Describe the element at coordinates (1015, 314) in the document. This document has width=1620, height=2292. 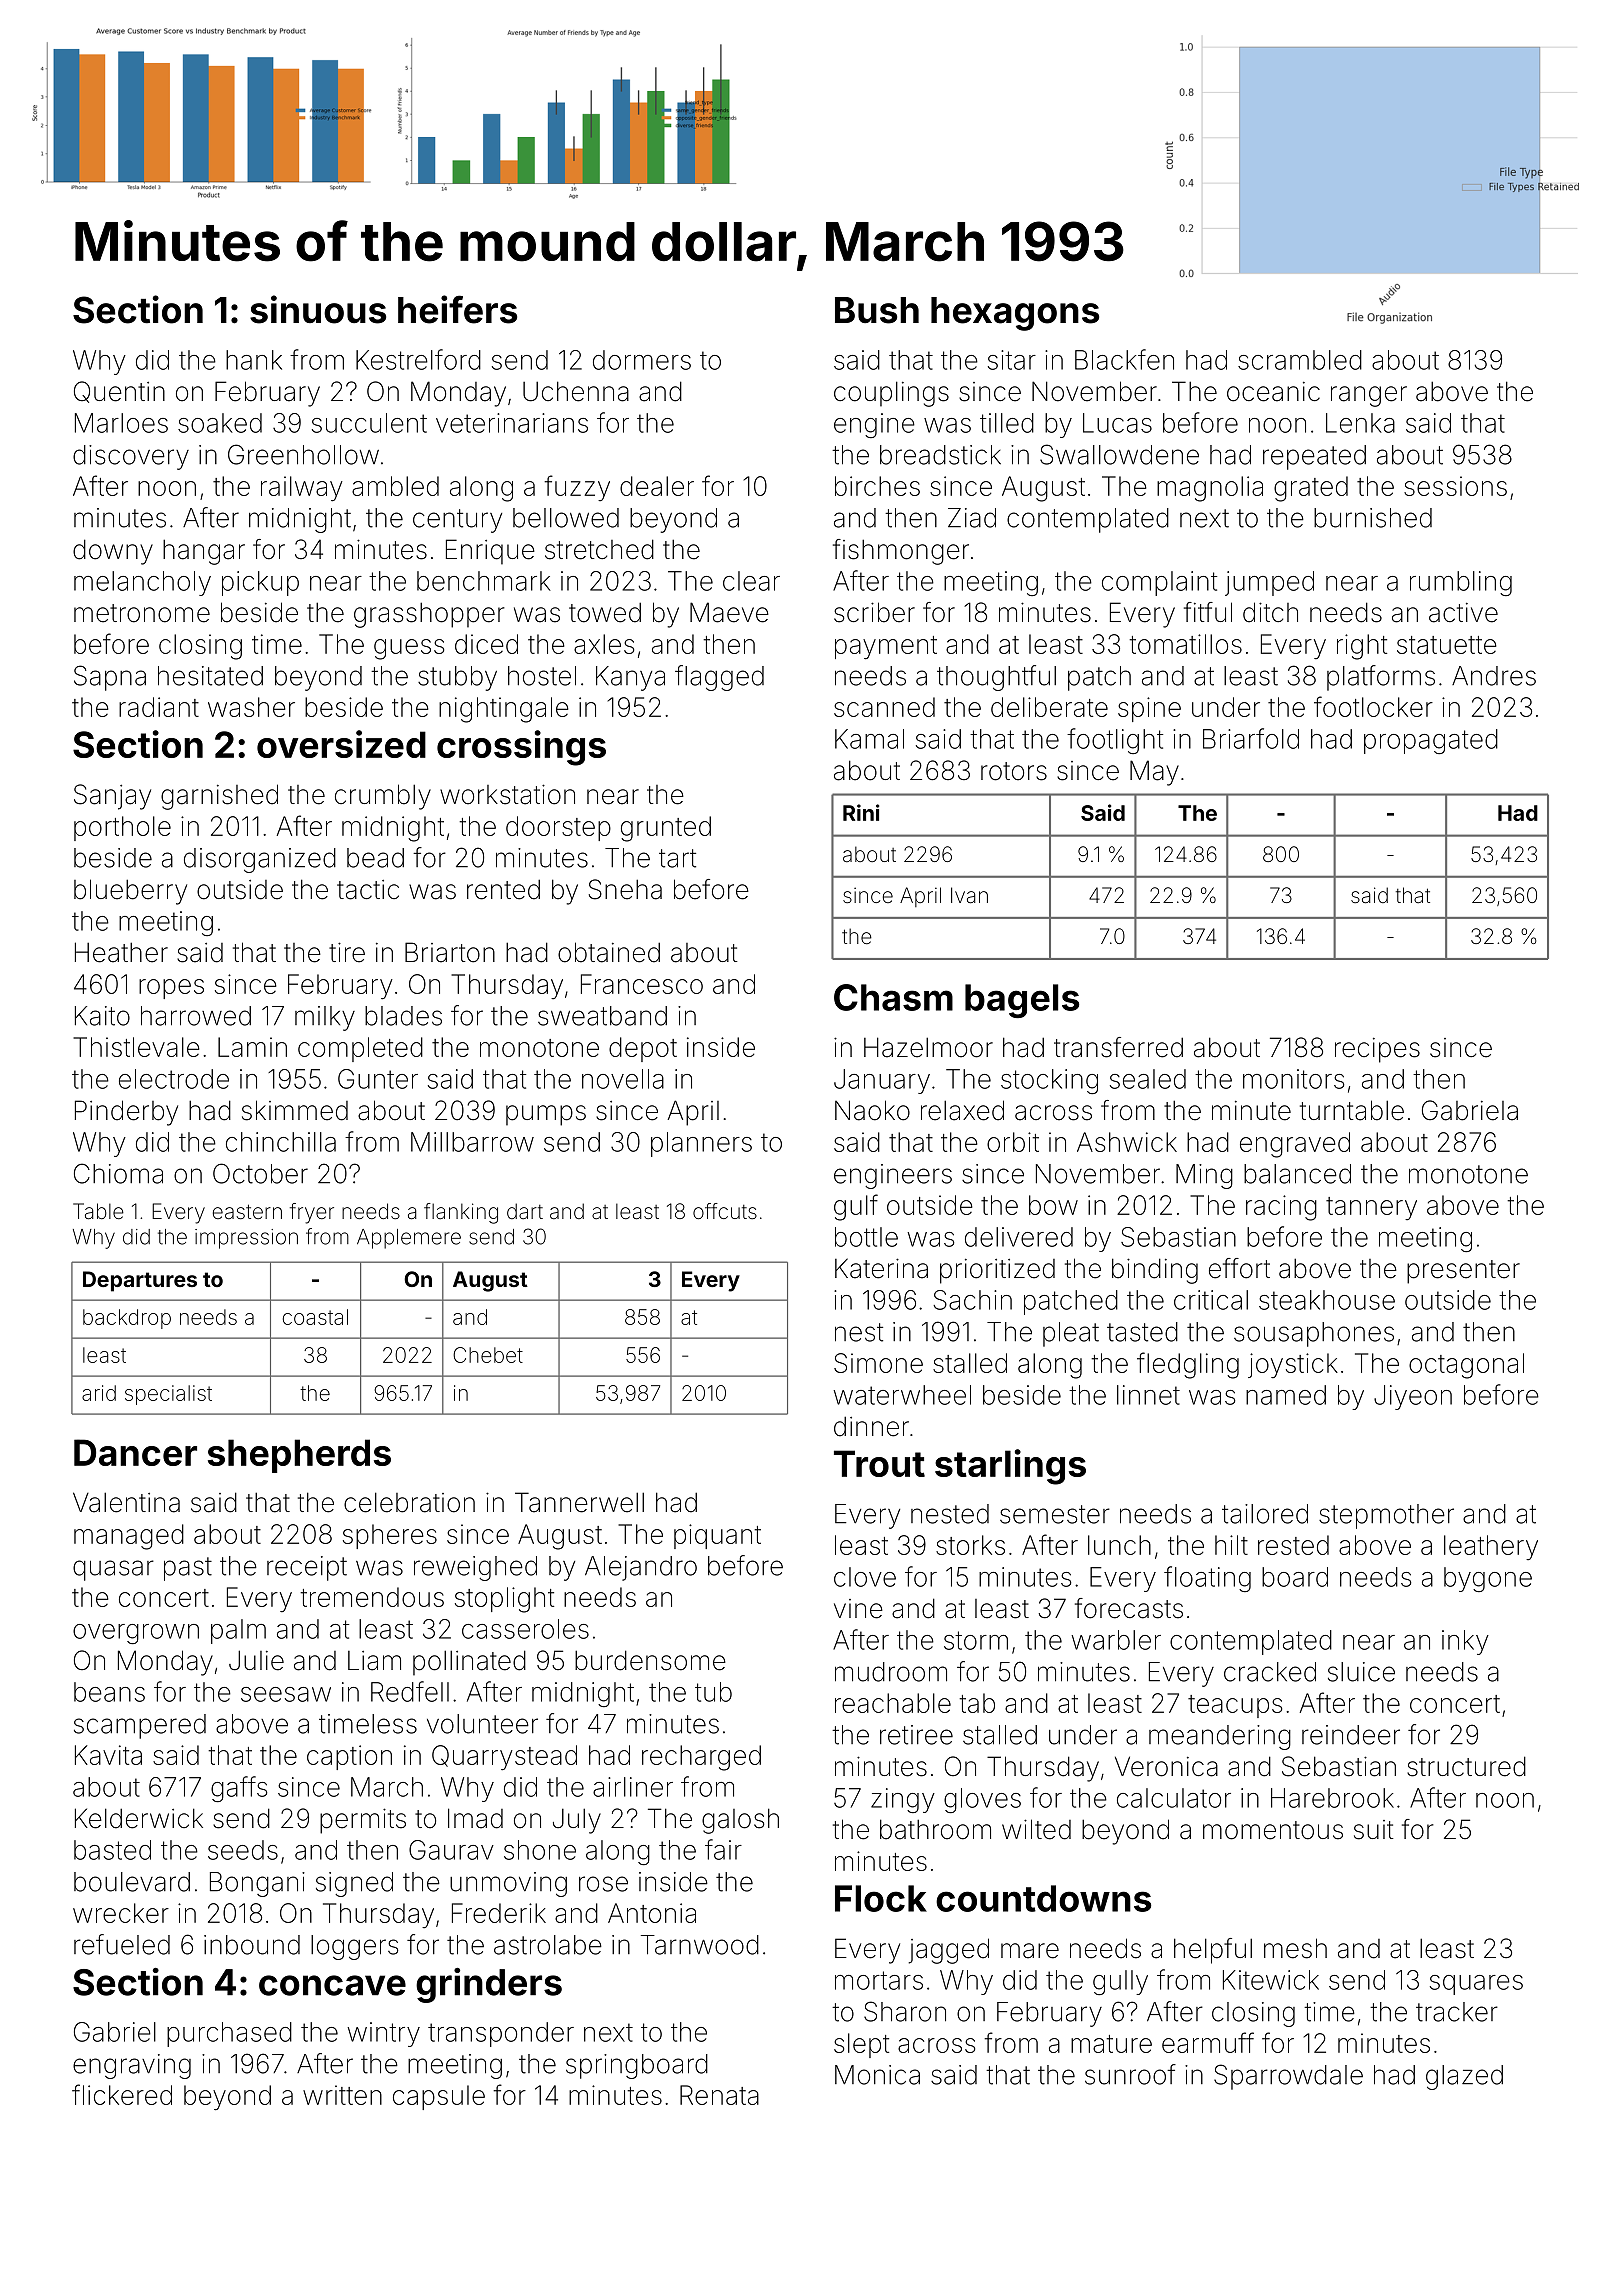
I see `hexagons` at that location.
